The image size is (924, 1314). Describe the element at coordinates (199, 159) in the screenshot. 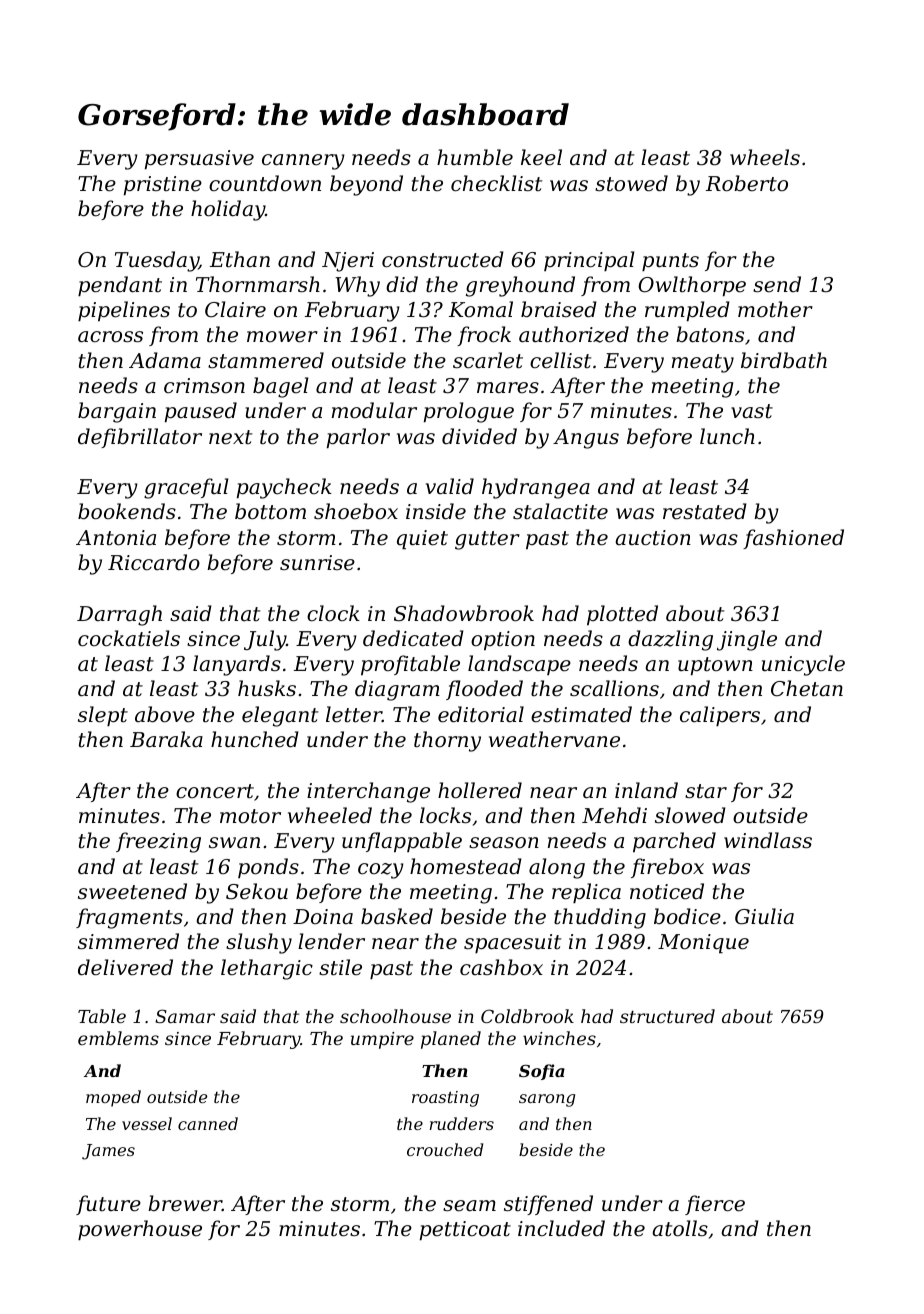

I see `persuasive` at that location.
